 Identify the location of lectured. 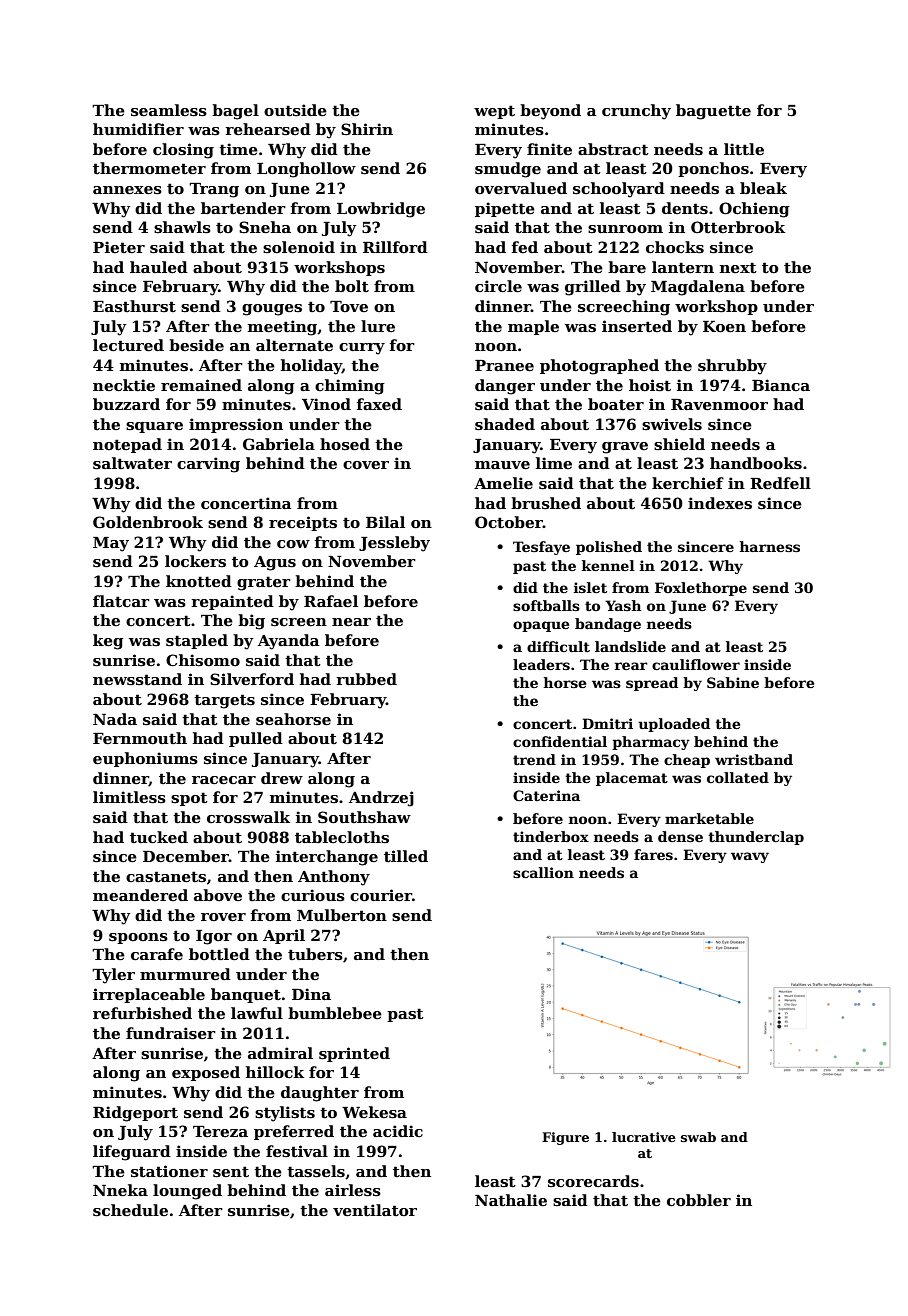
(128, 345).
